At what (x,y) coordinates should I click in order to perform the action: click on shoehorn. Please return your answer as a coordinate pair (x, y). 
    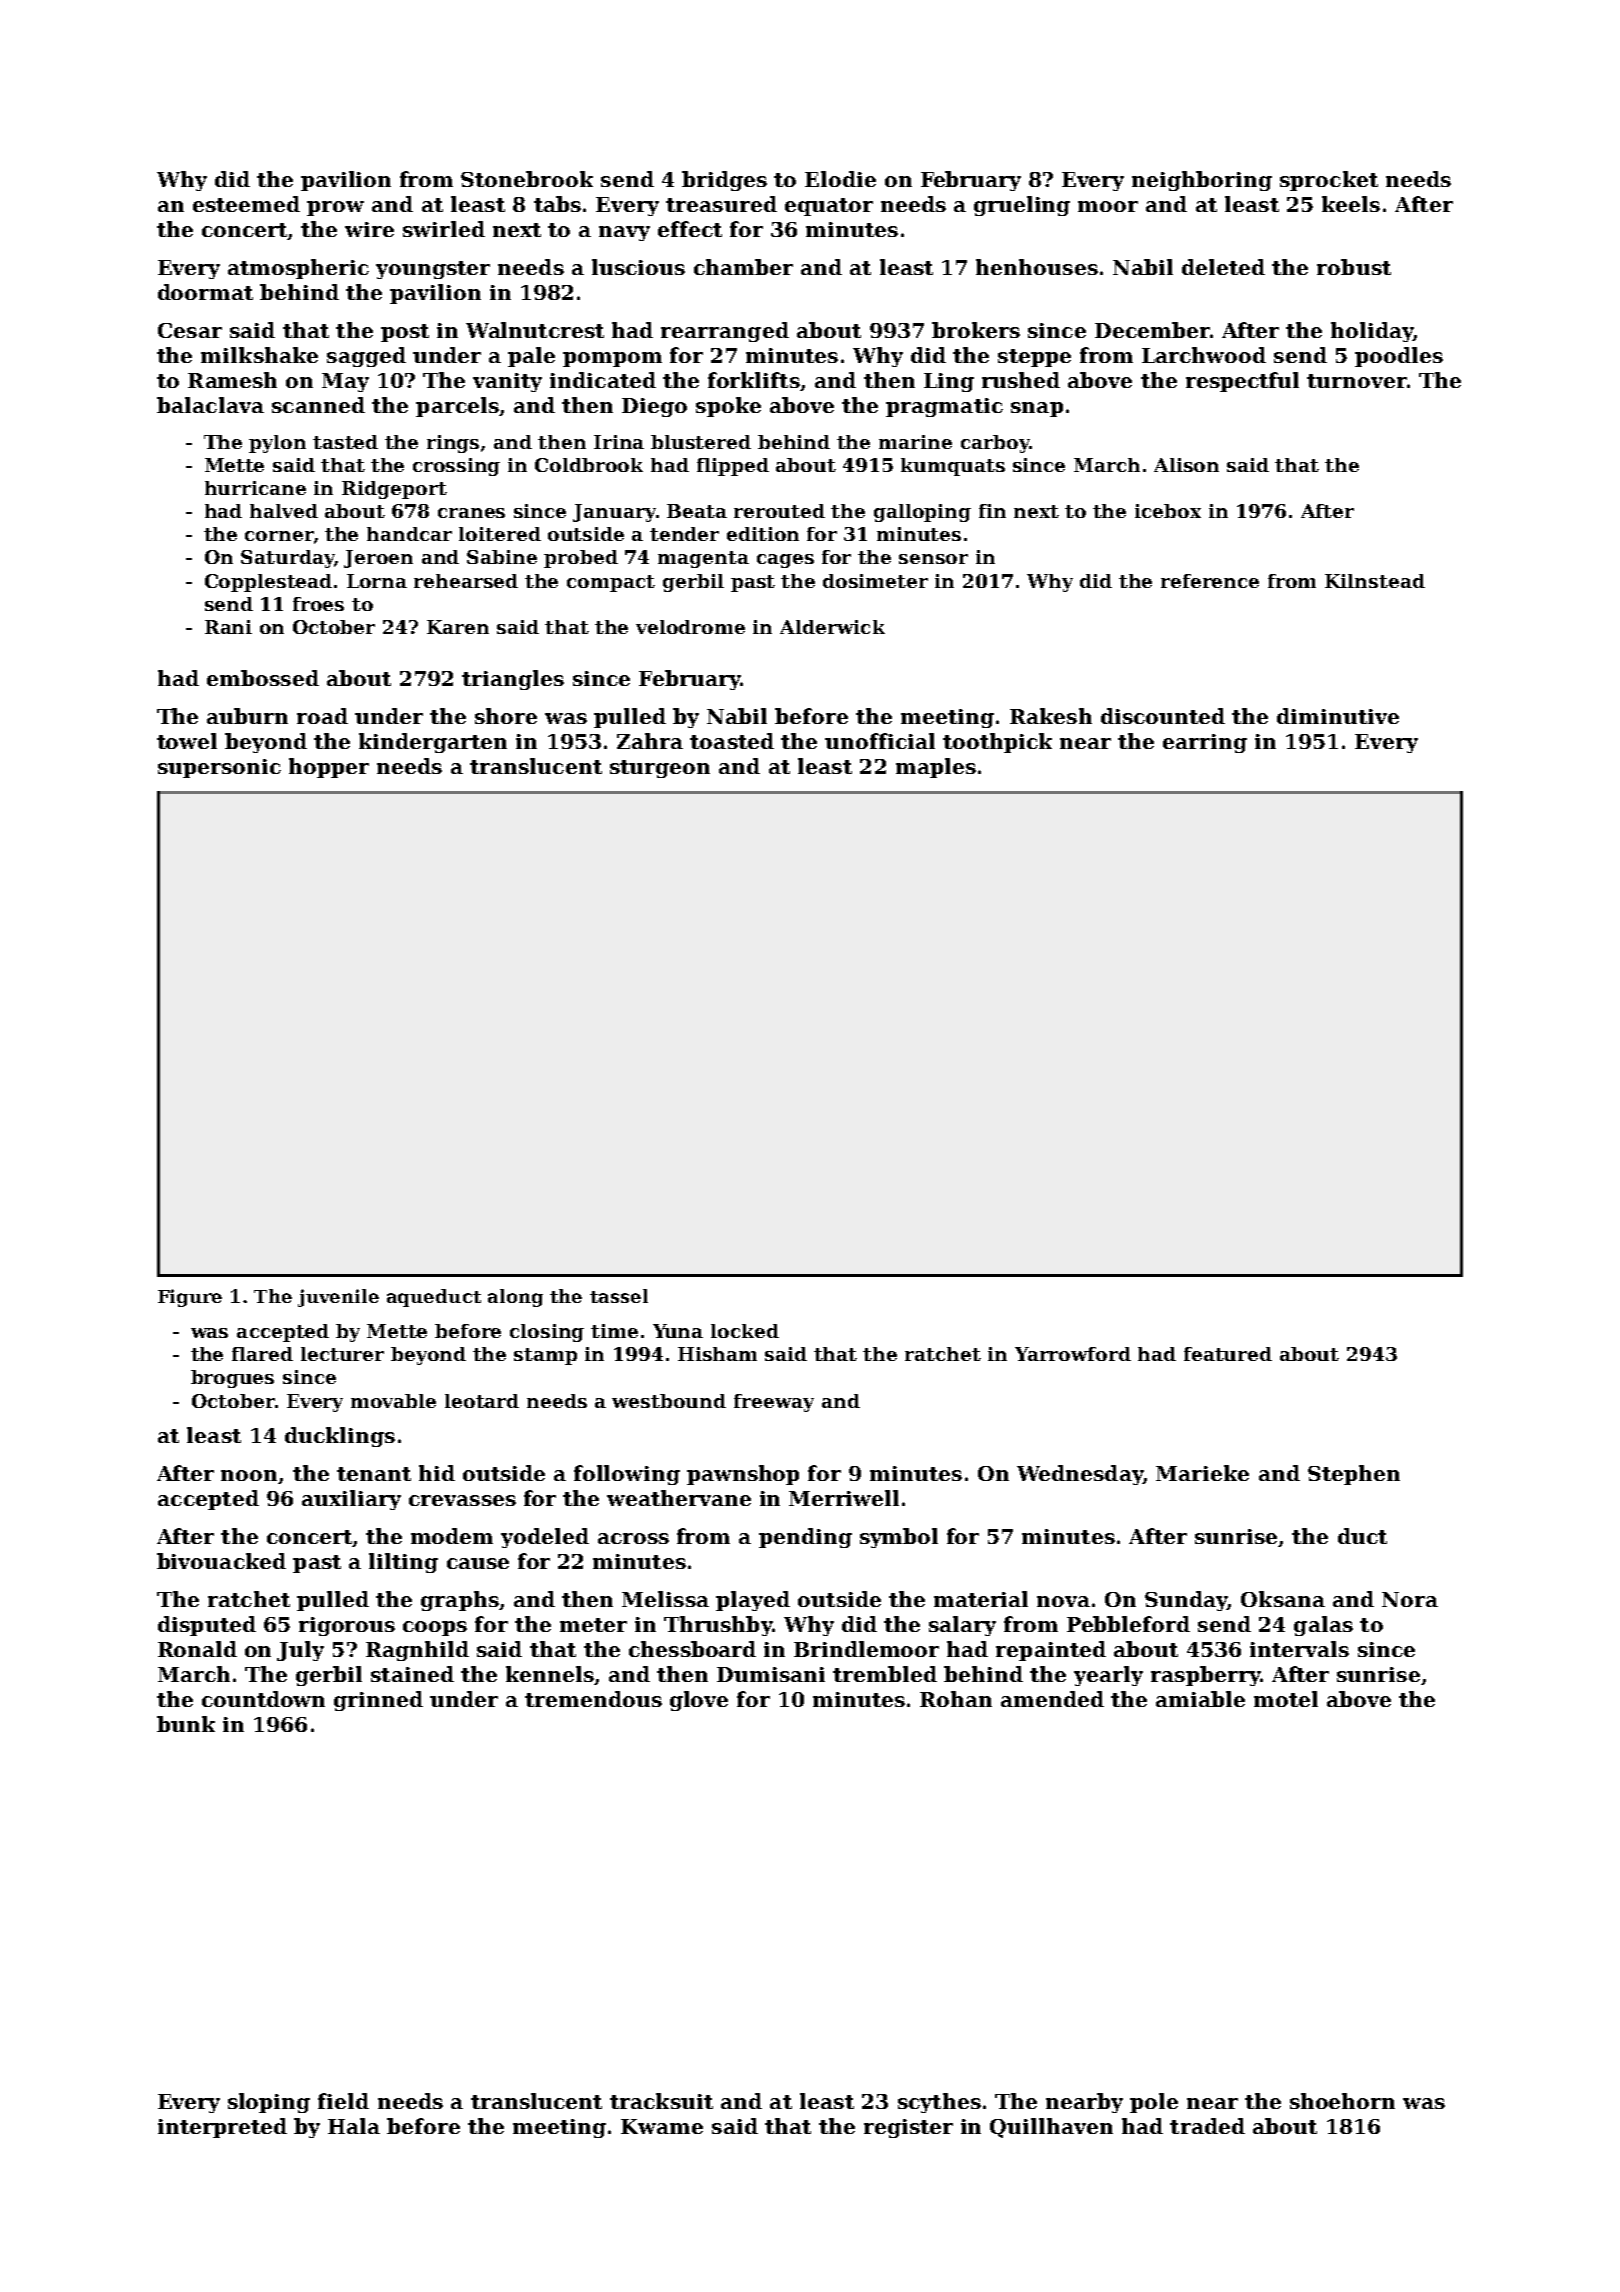
    Looking at the image, I should click on (1342, 2101).
